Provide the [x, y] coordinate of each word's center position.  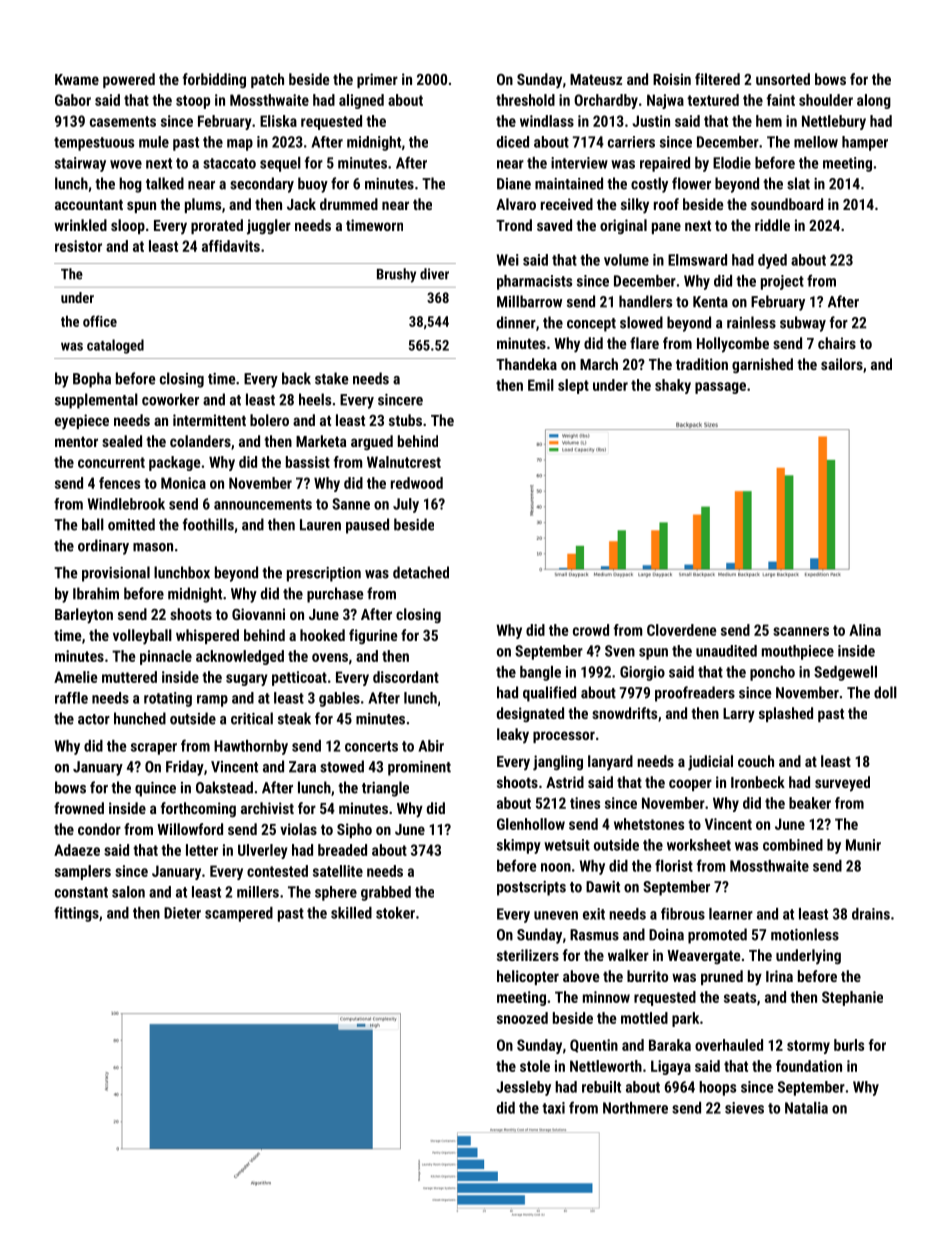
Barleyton [84, 616]
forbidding [214, 80]
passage [720, 388]
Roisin [672, 79]
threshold [525, 100]
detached [421, 572]
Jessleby [523, 1088]
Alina [865, 630]
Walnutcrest [404, 462]
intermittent [209, 420]
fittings [76, 914]
